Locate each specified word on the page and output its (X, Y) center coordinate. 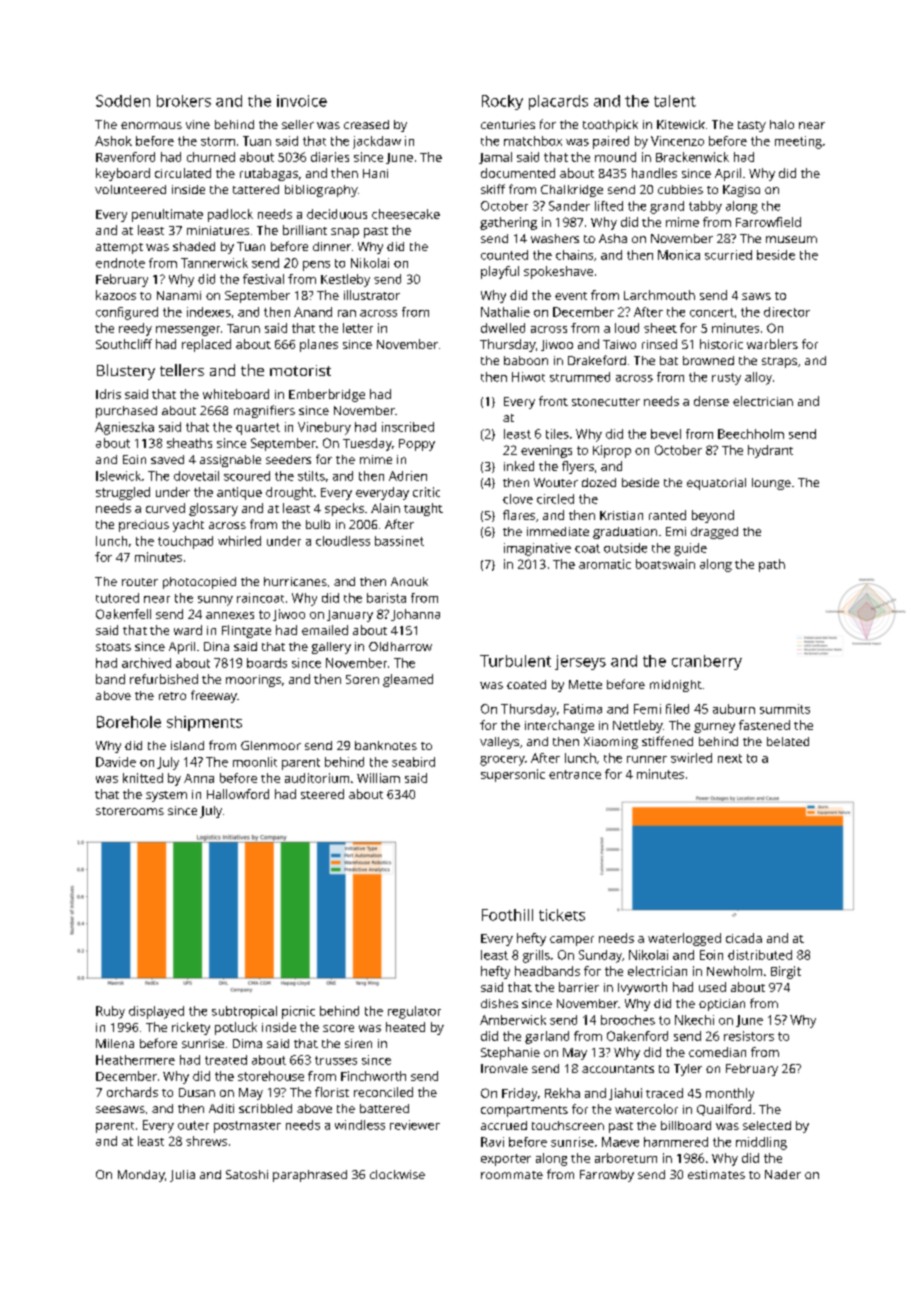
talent (675, 101)
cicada (744, 938)
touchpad (185, 542)
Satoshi (247, 1174)
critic (426, 492)
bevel (666, 434)
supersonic (513, 775)
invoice (302, 101)
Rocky (502, 102)
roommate (512, 1175)
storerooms (130, 811)
